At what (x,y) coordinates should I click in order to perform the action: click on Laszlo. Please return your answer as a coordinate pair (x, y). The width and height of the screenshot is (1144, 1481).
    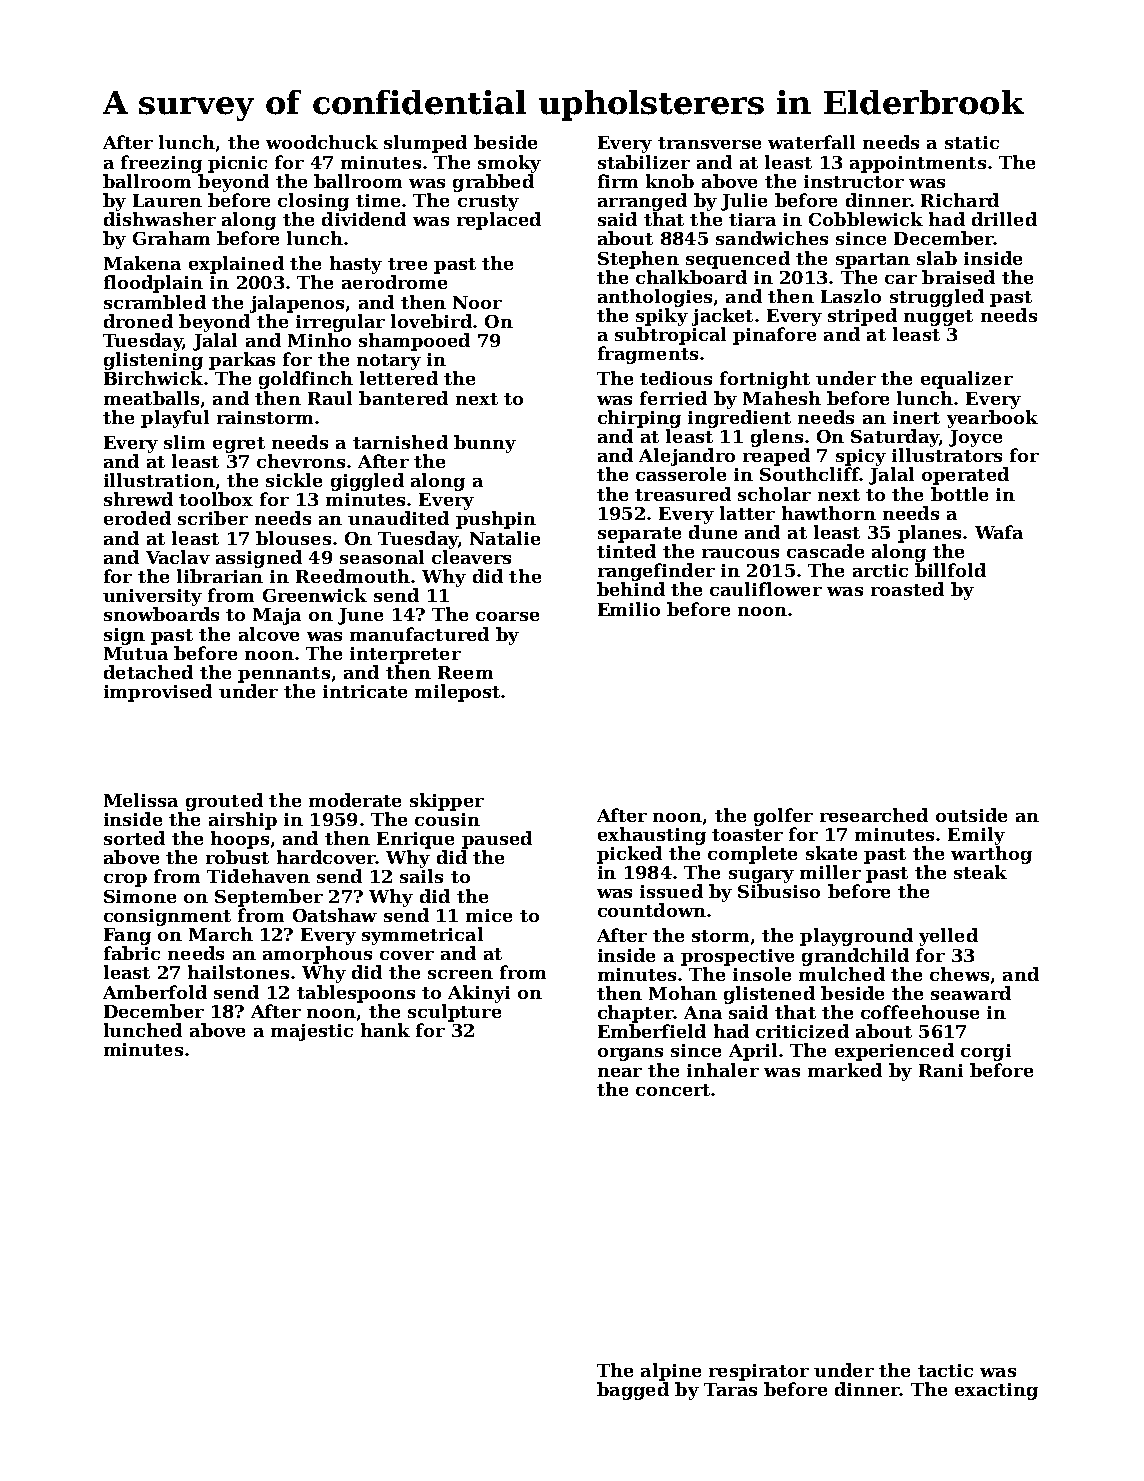
    Looking at the image, I should click on (851, 296).
